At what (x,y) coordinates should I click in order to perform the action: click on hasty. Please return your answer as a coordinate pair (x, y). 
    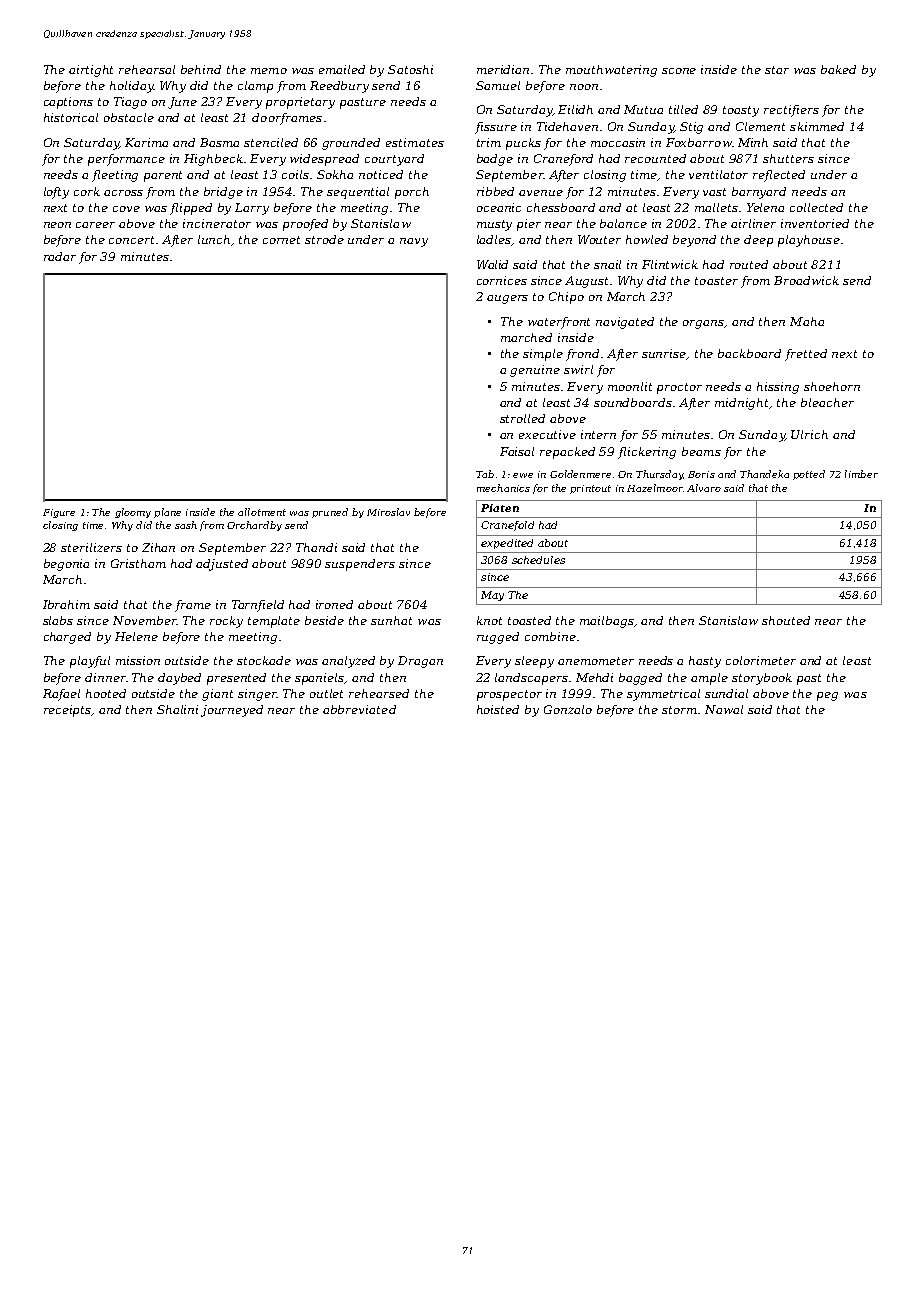
    Looking at the image, I should click on (705, 662).
